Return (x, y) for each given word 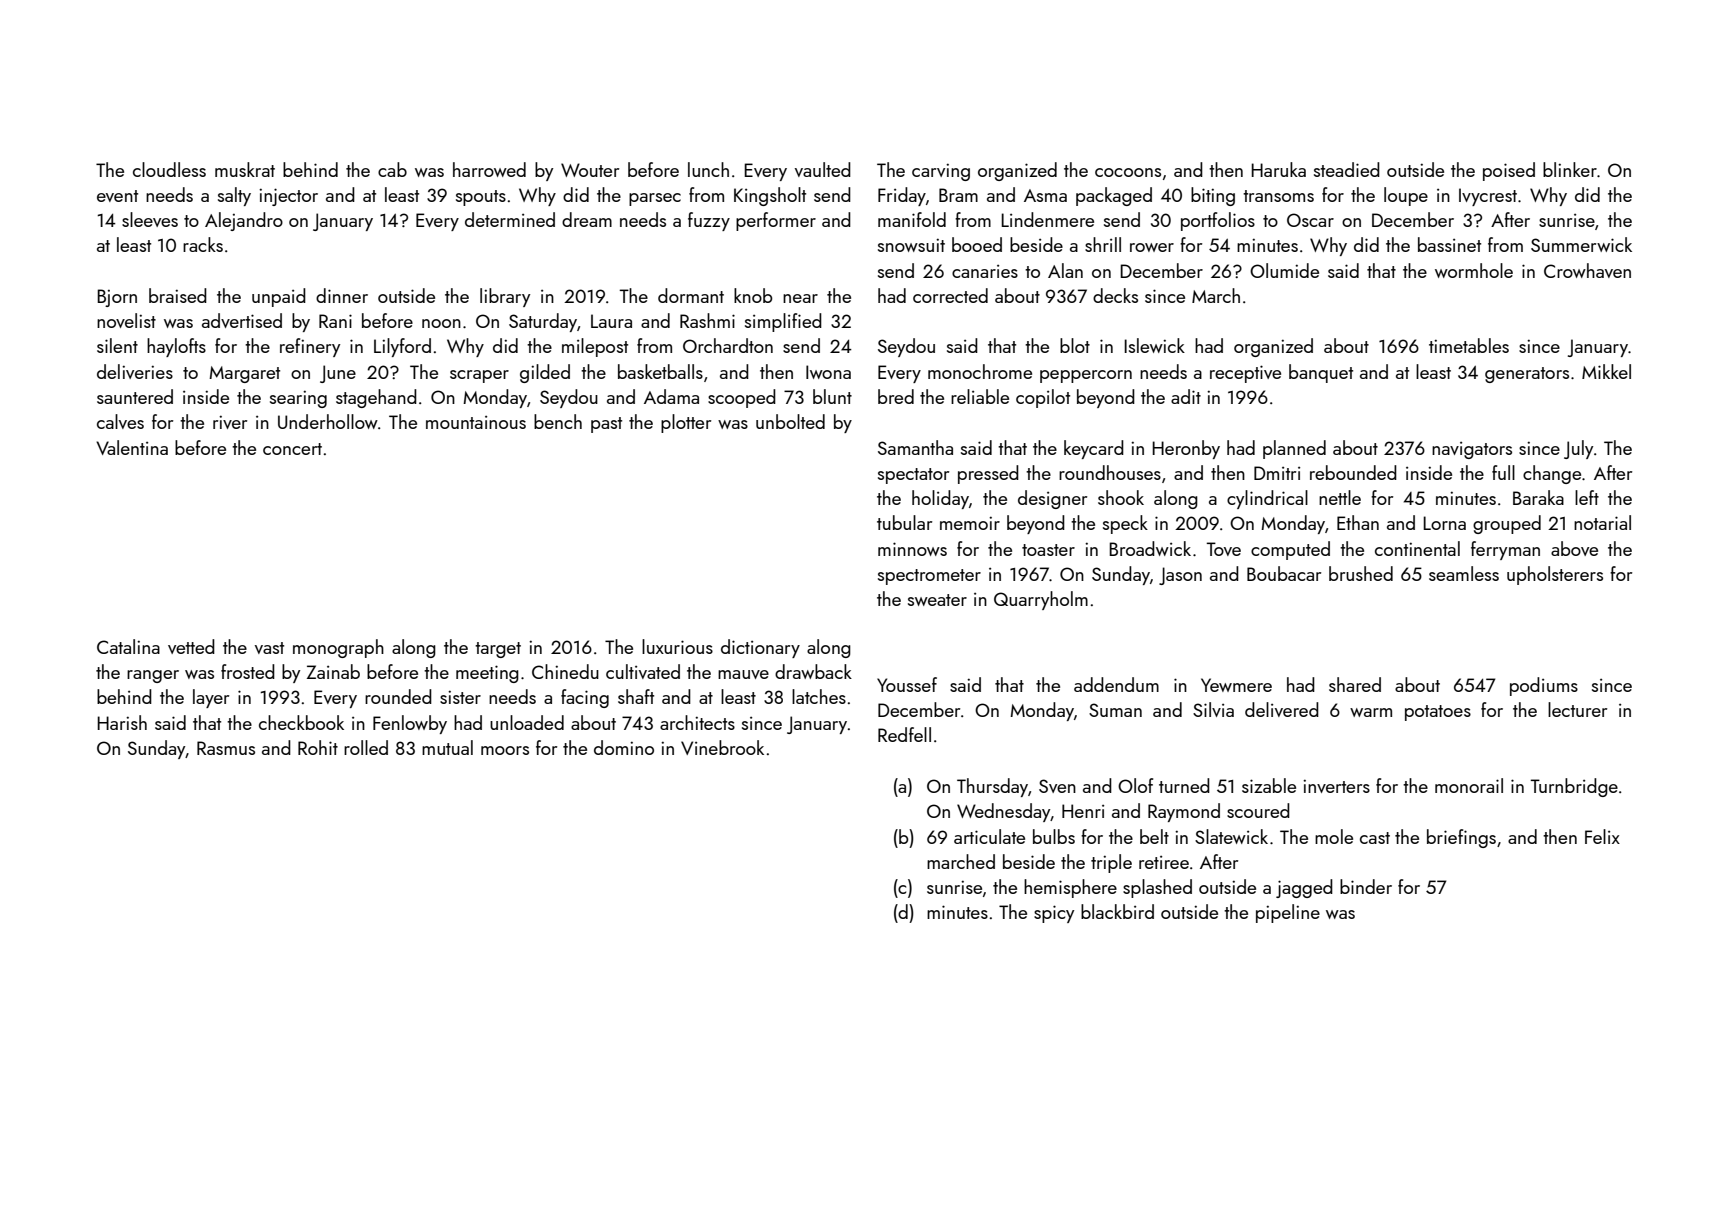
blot (1075, 345)
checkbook (301, 722)
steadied (1347, 169)
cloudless (169, 169)
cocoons (1128, 172)
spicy (1054, 914)
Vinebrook (722, 747)
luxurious (677, 646)
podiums (1544, 686)
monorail (1469, 785)
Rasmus (226, 748)
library (505, 297)
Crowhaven (1587, 270)
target (498, 650)
